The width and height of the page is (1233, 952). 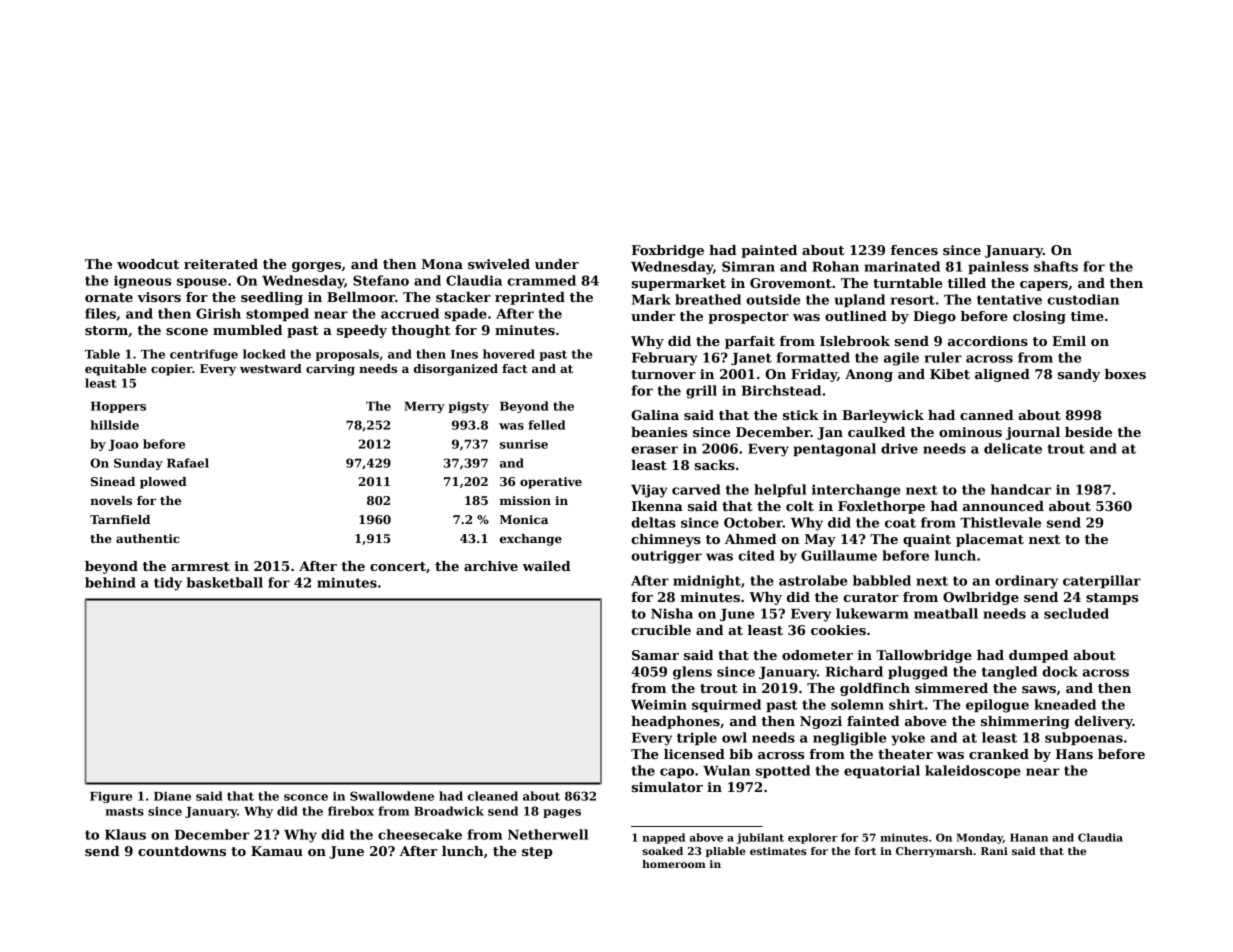 I want to click on Kamau, so click(x=277, y=851).
